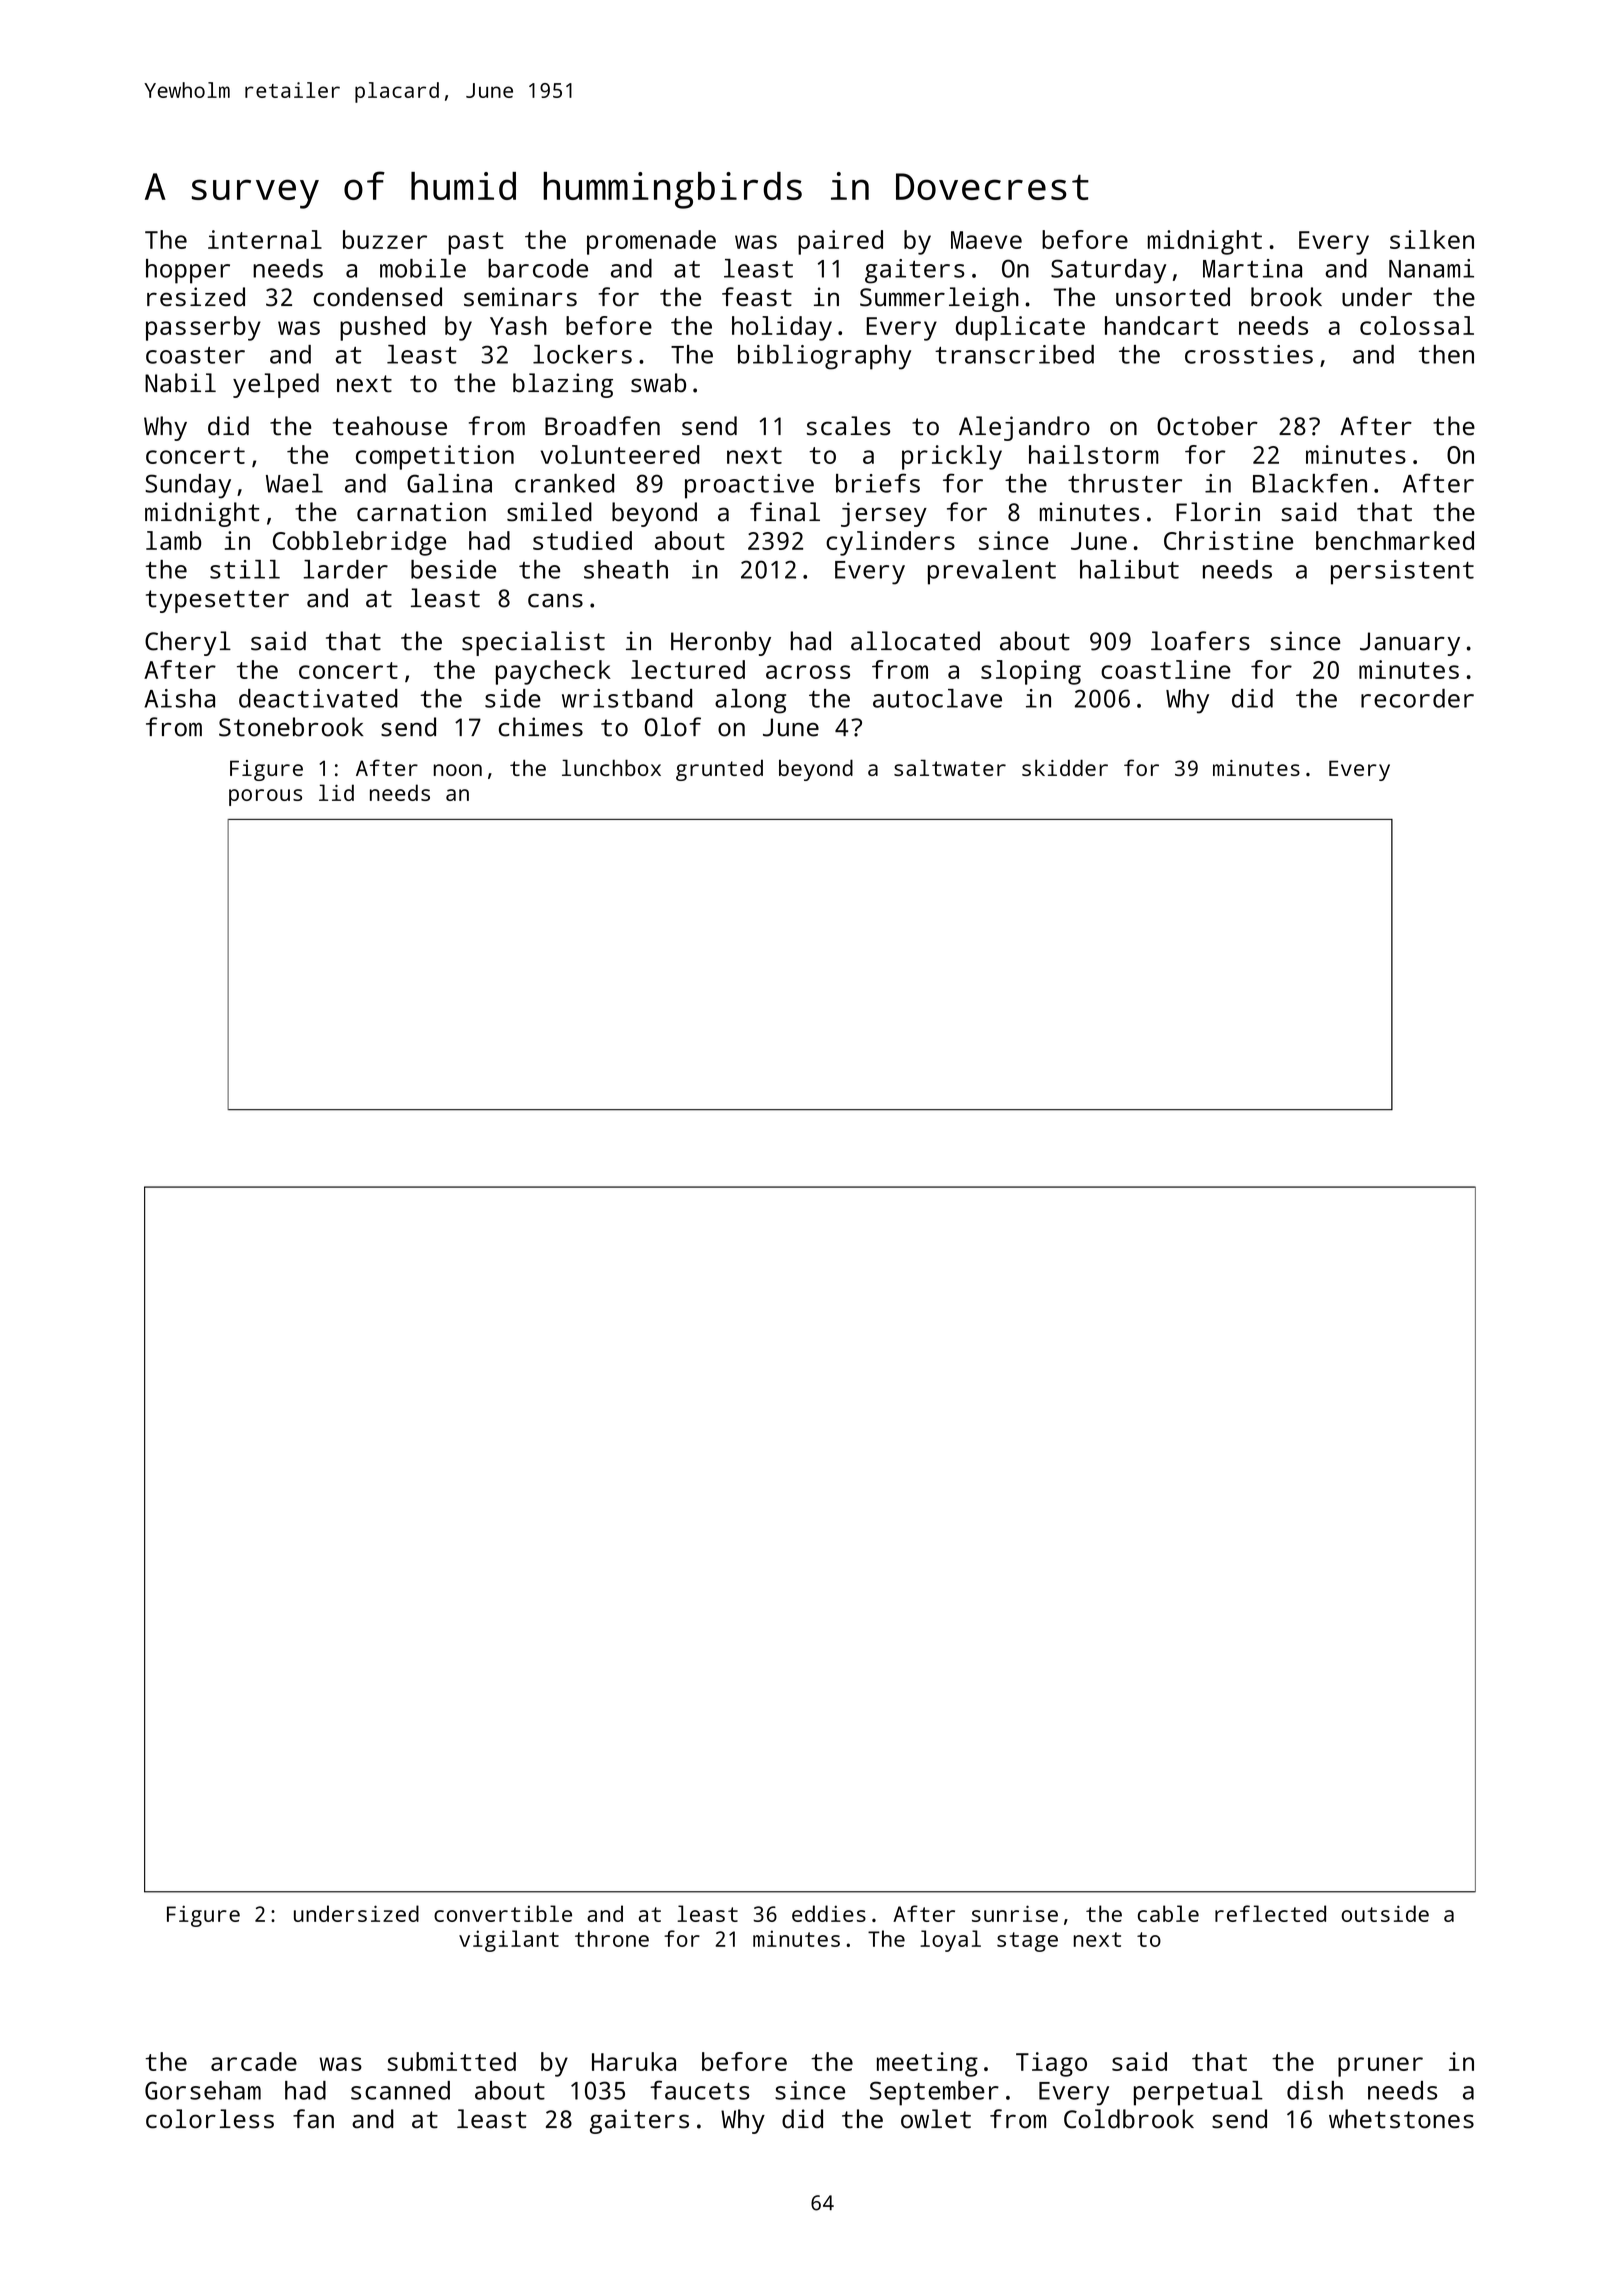 Image resolution: width=1620 pixels, height=2292 pixels. I want to click on colorless, so click(210, 2119).
